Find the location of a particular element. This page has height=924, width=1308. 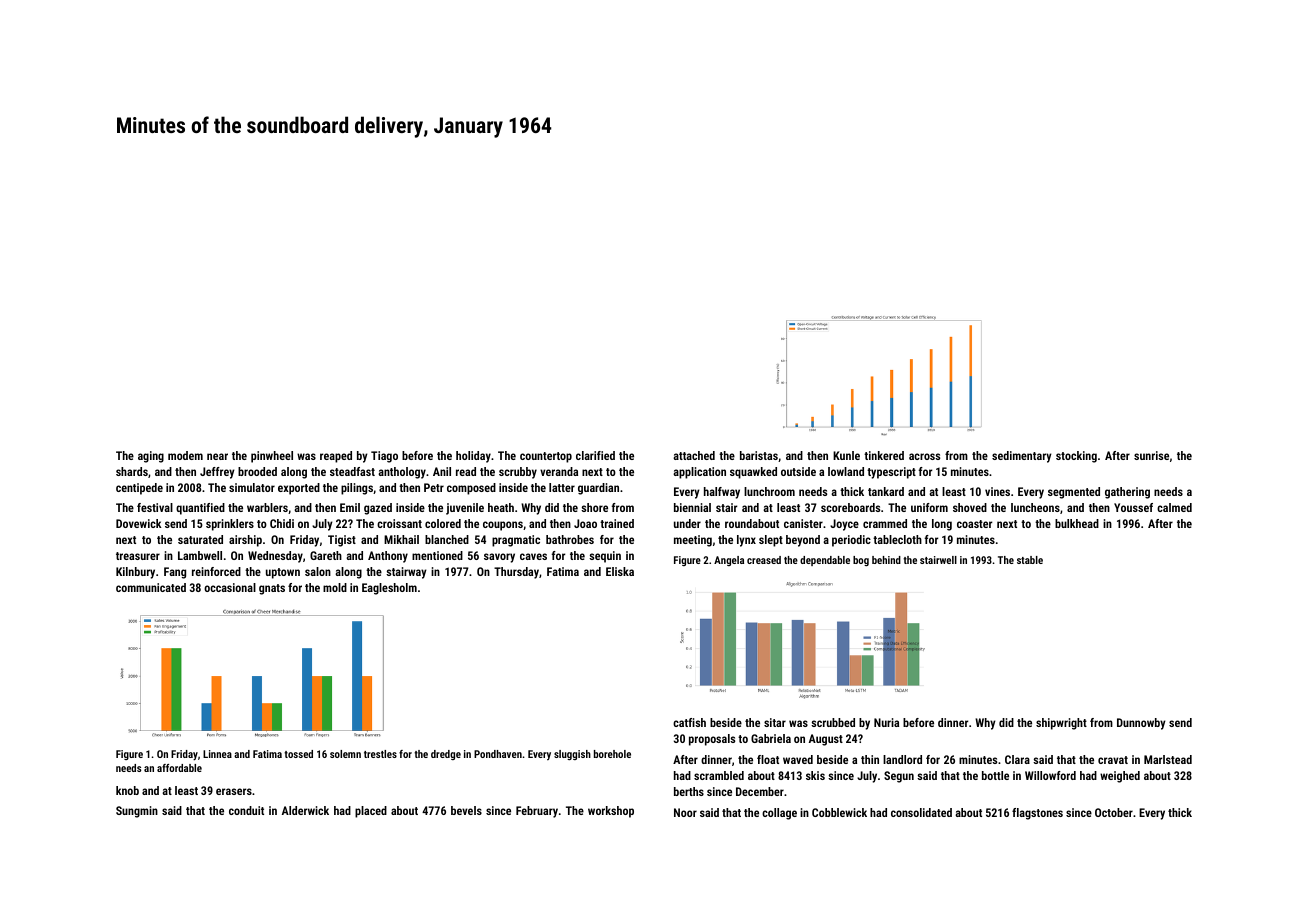

stocking is located at coordinates (1076, 457).
